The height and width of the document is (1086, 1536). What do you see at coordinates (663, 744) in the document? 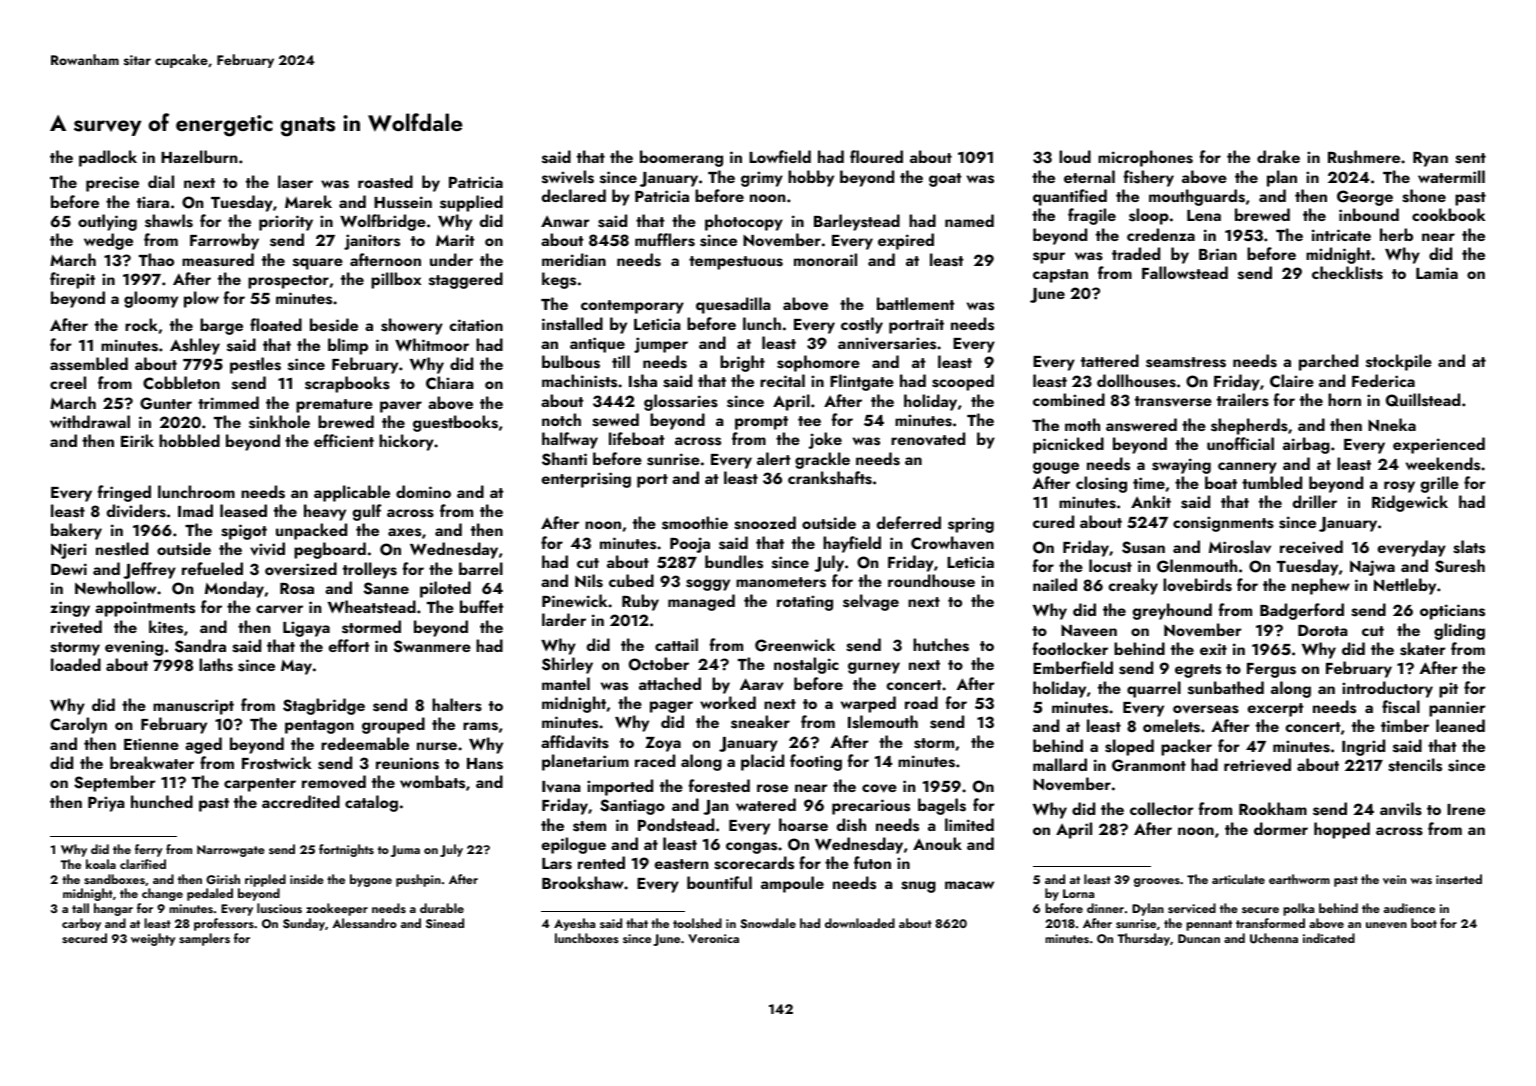
I see `Zoya` at bounding box center [663, 744].
